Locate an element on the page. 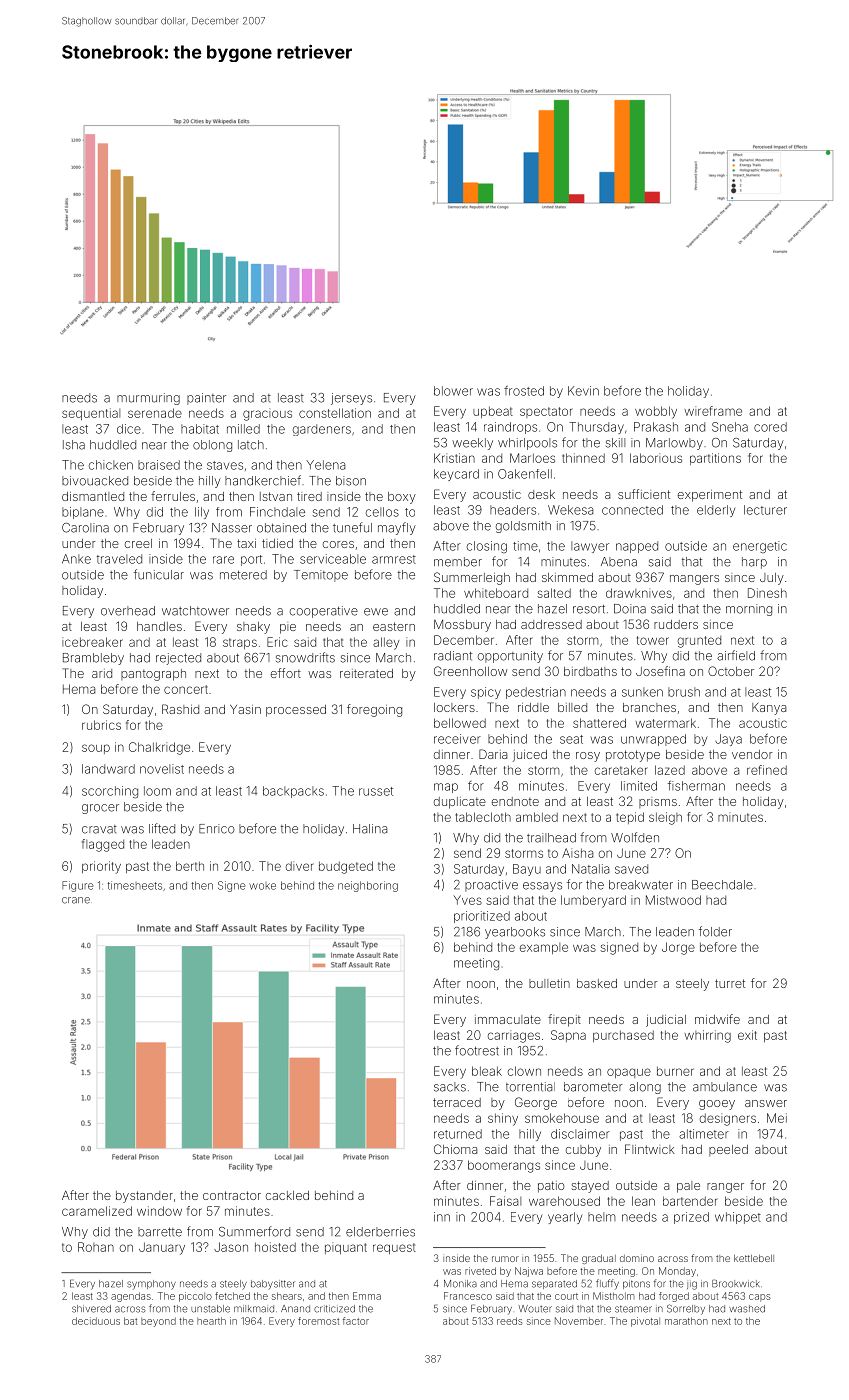 This document has width=849, height=1400. refined is located at coordinates (767, 770).
